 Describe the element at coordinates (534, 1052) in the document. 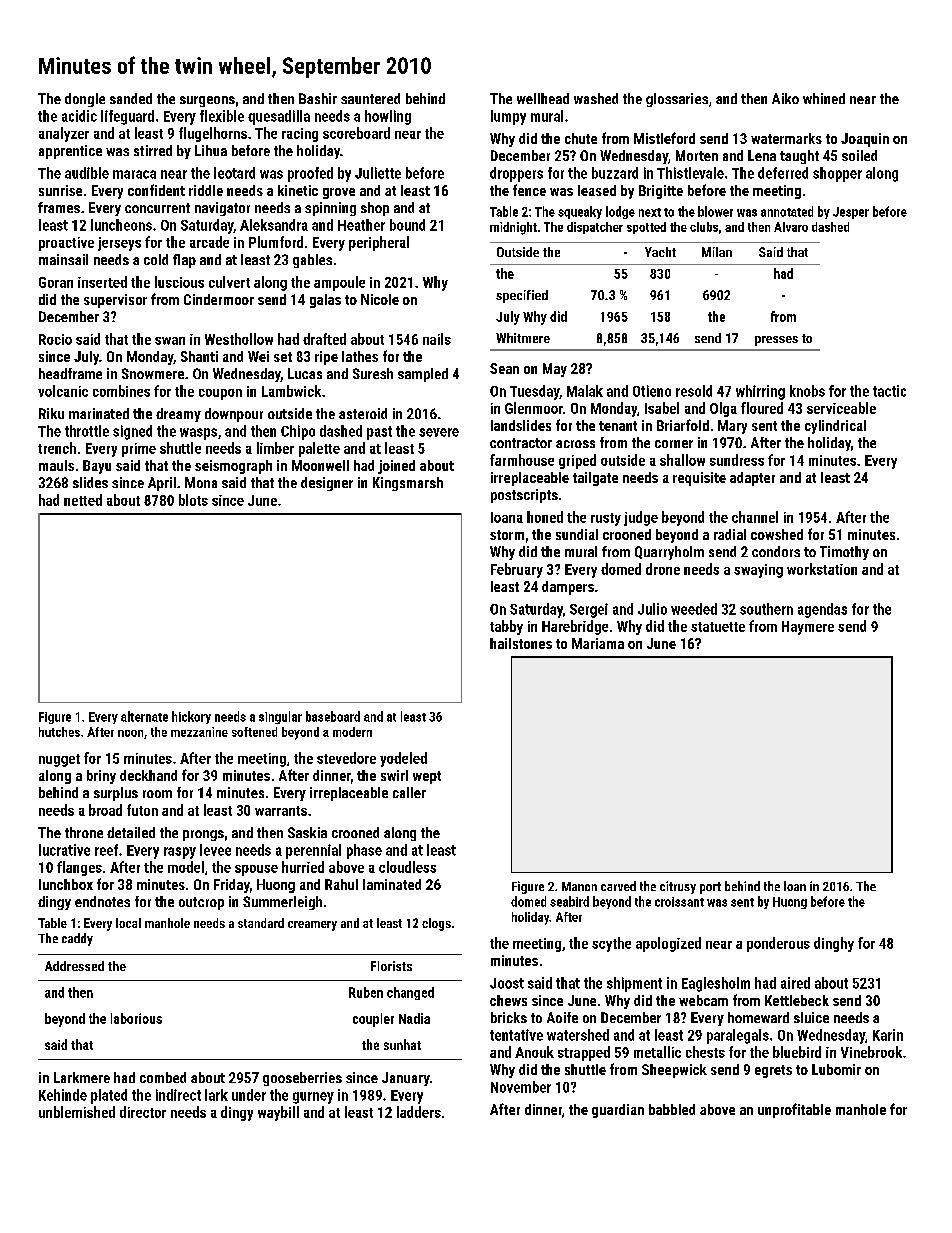

I see `Anouk` at that location.
